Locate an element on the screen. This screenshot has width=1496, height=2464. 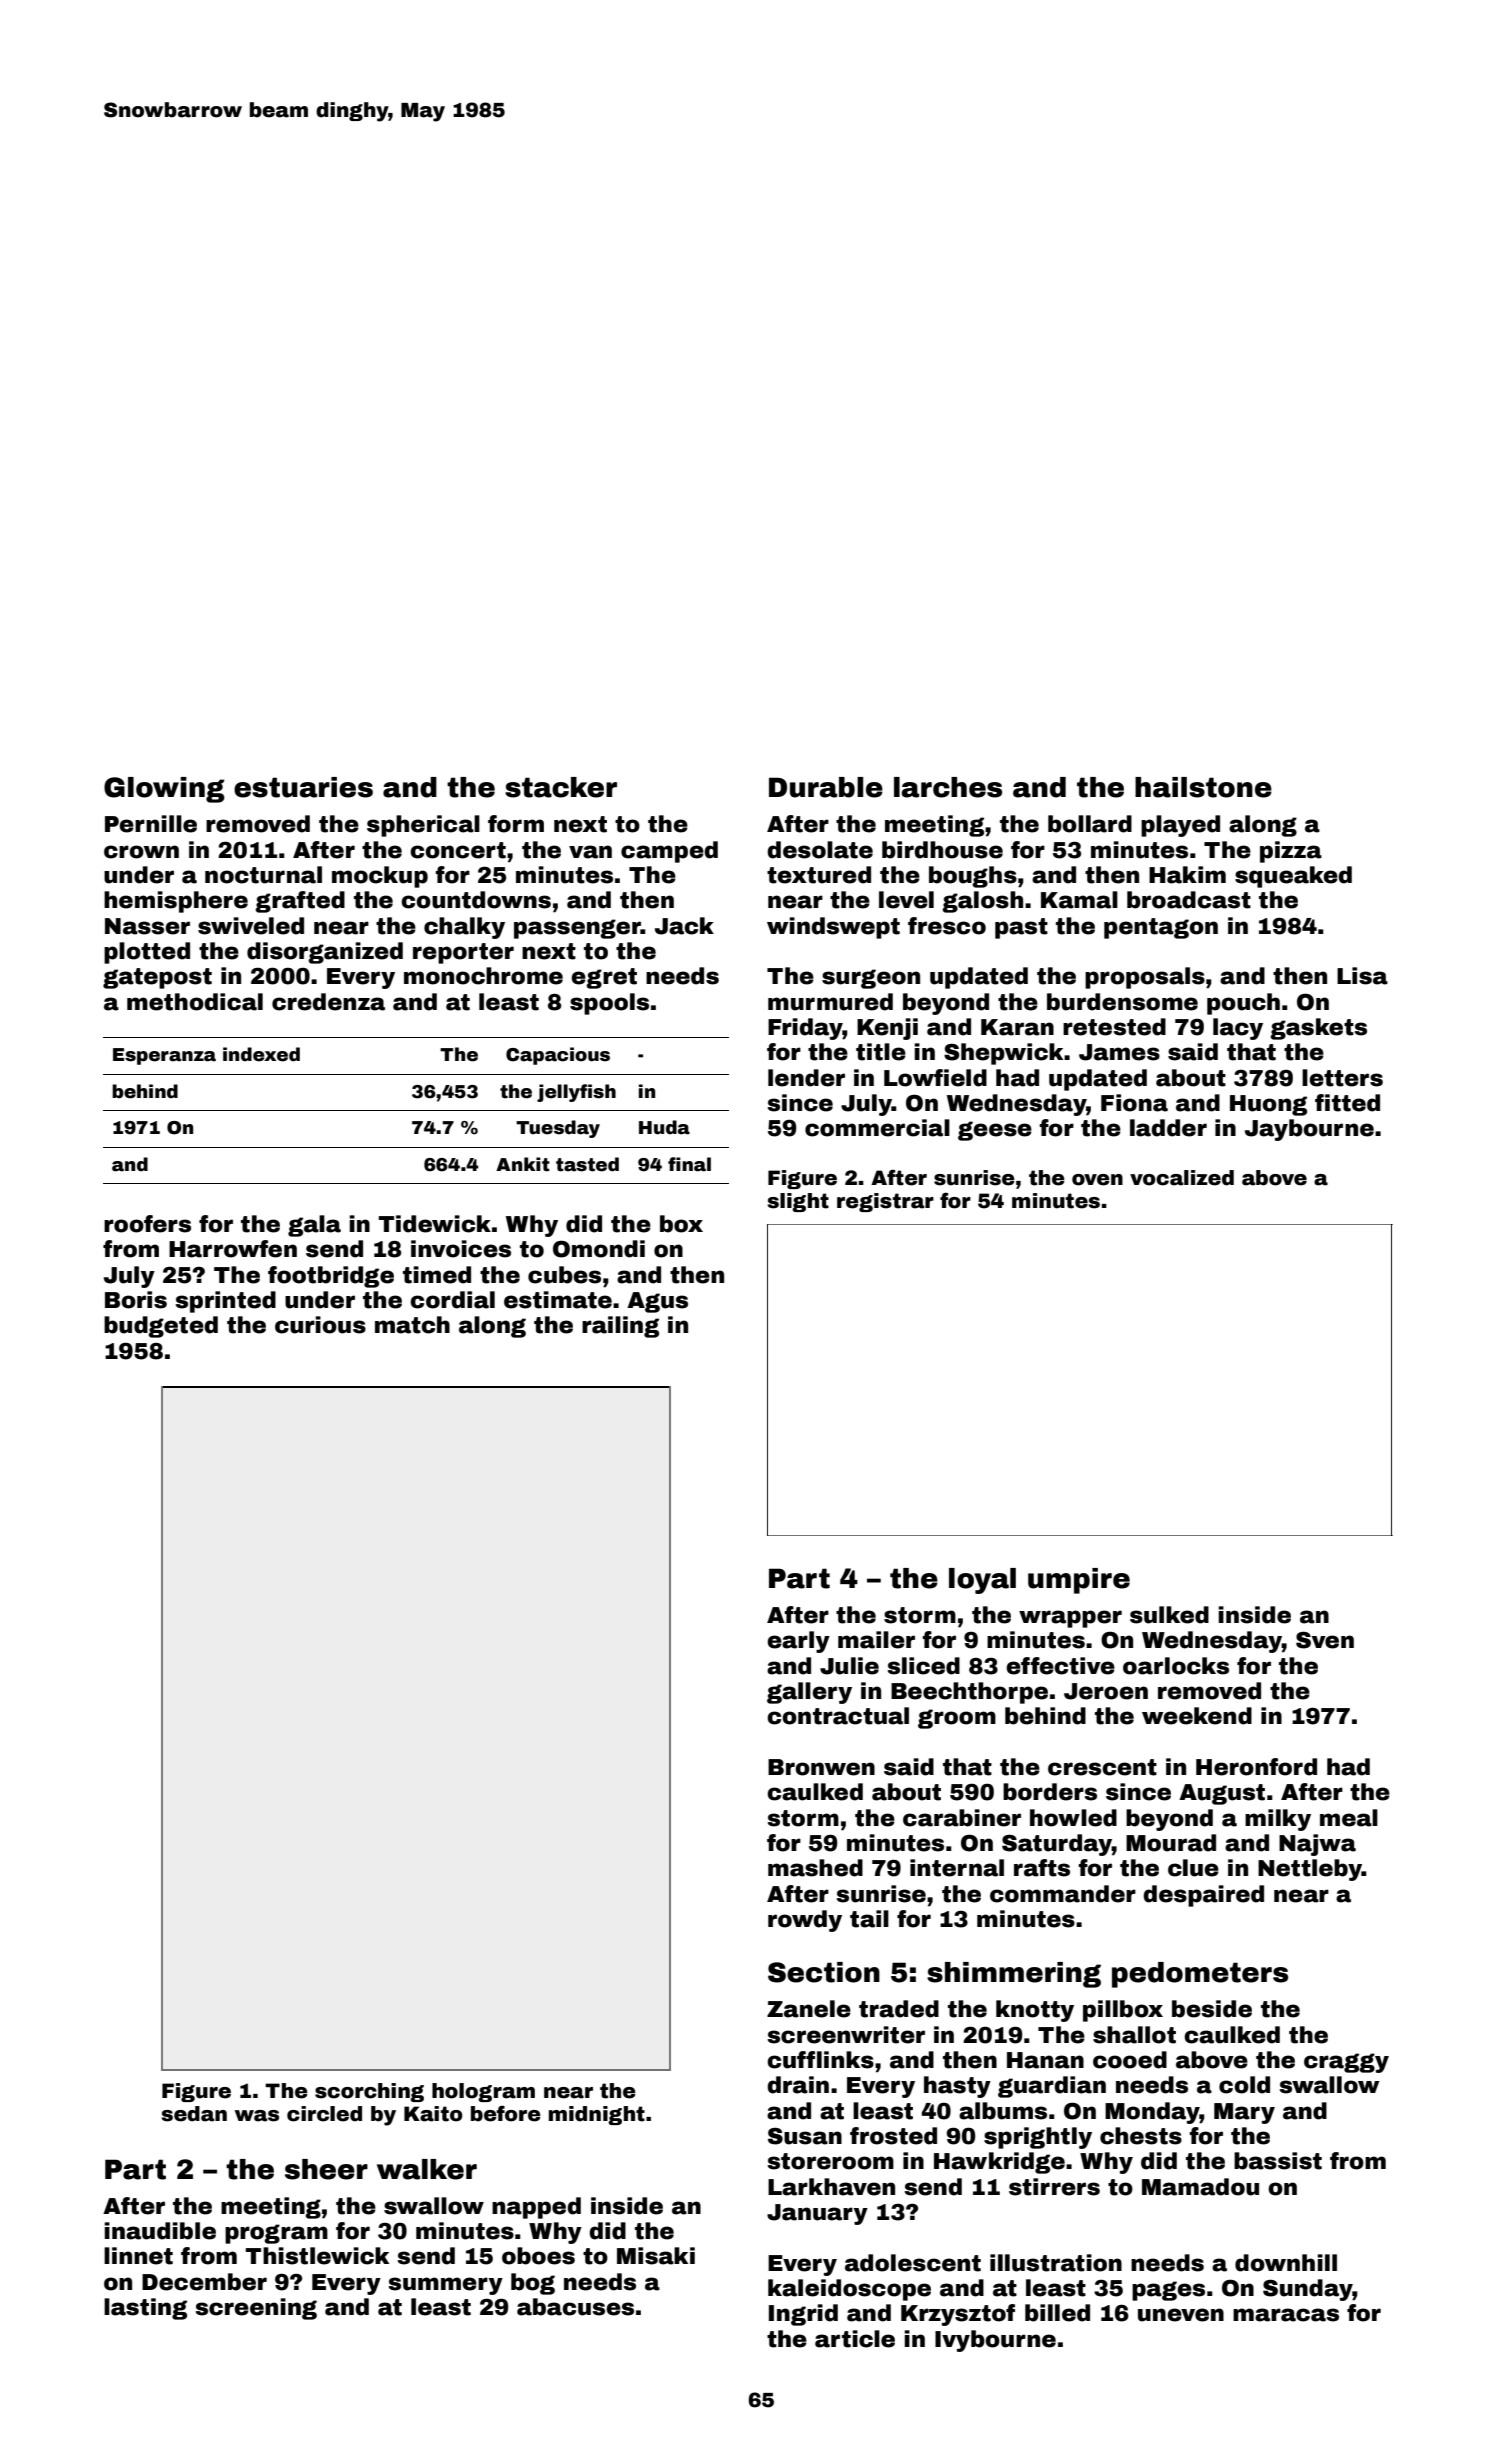
Sven is located at coordinates (1325, 1640).
